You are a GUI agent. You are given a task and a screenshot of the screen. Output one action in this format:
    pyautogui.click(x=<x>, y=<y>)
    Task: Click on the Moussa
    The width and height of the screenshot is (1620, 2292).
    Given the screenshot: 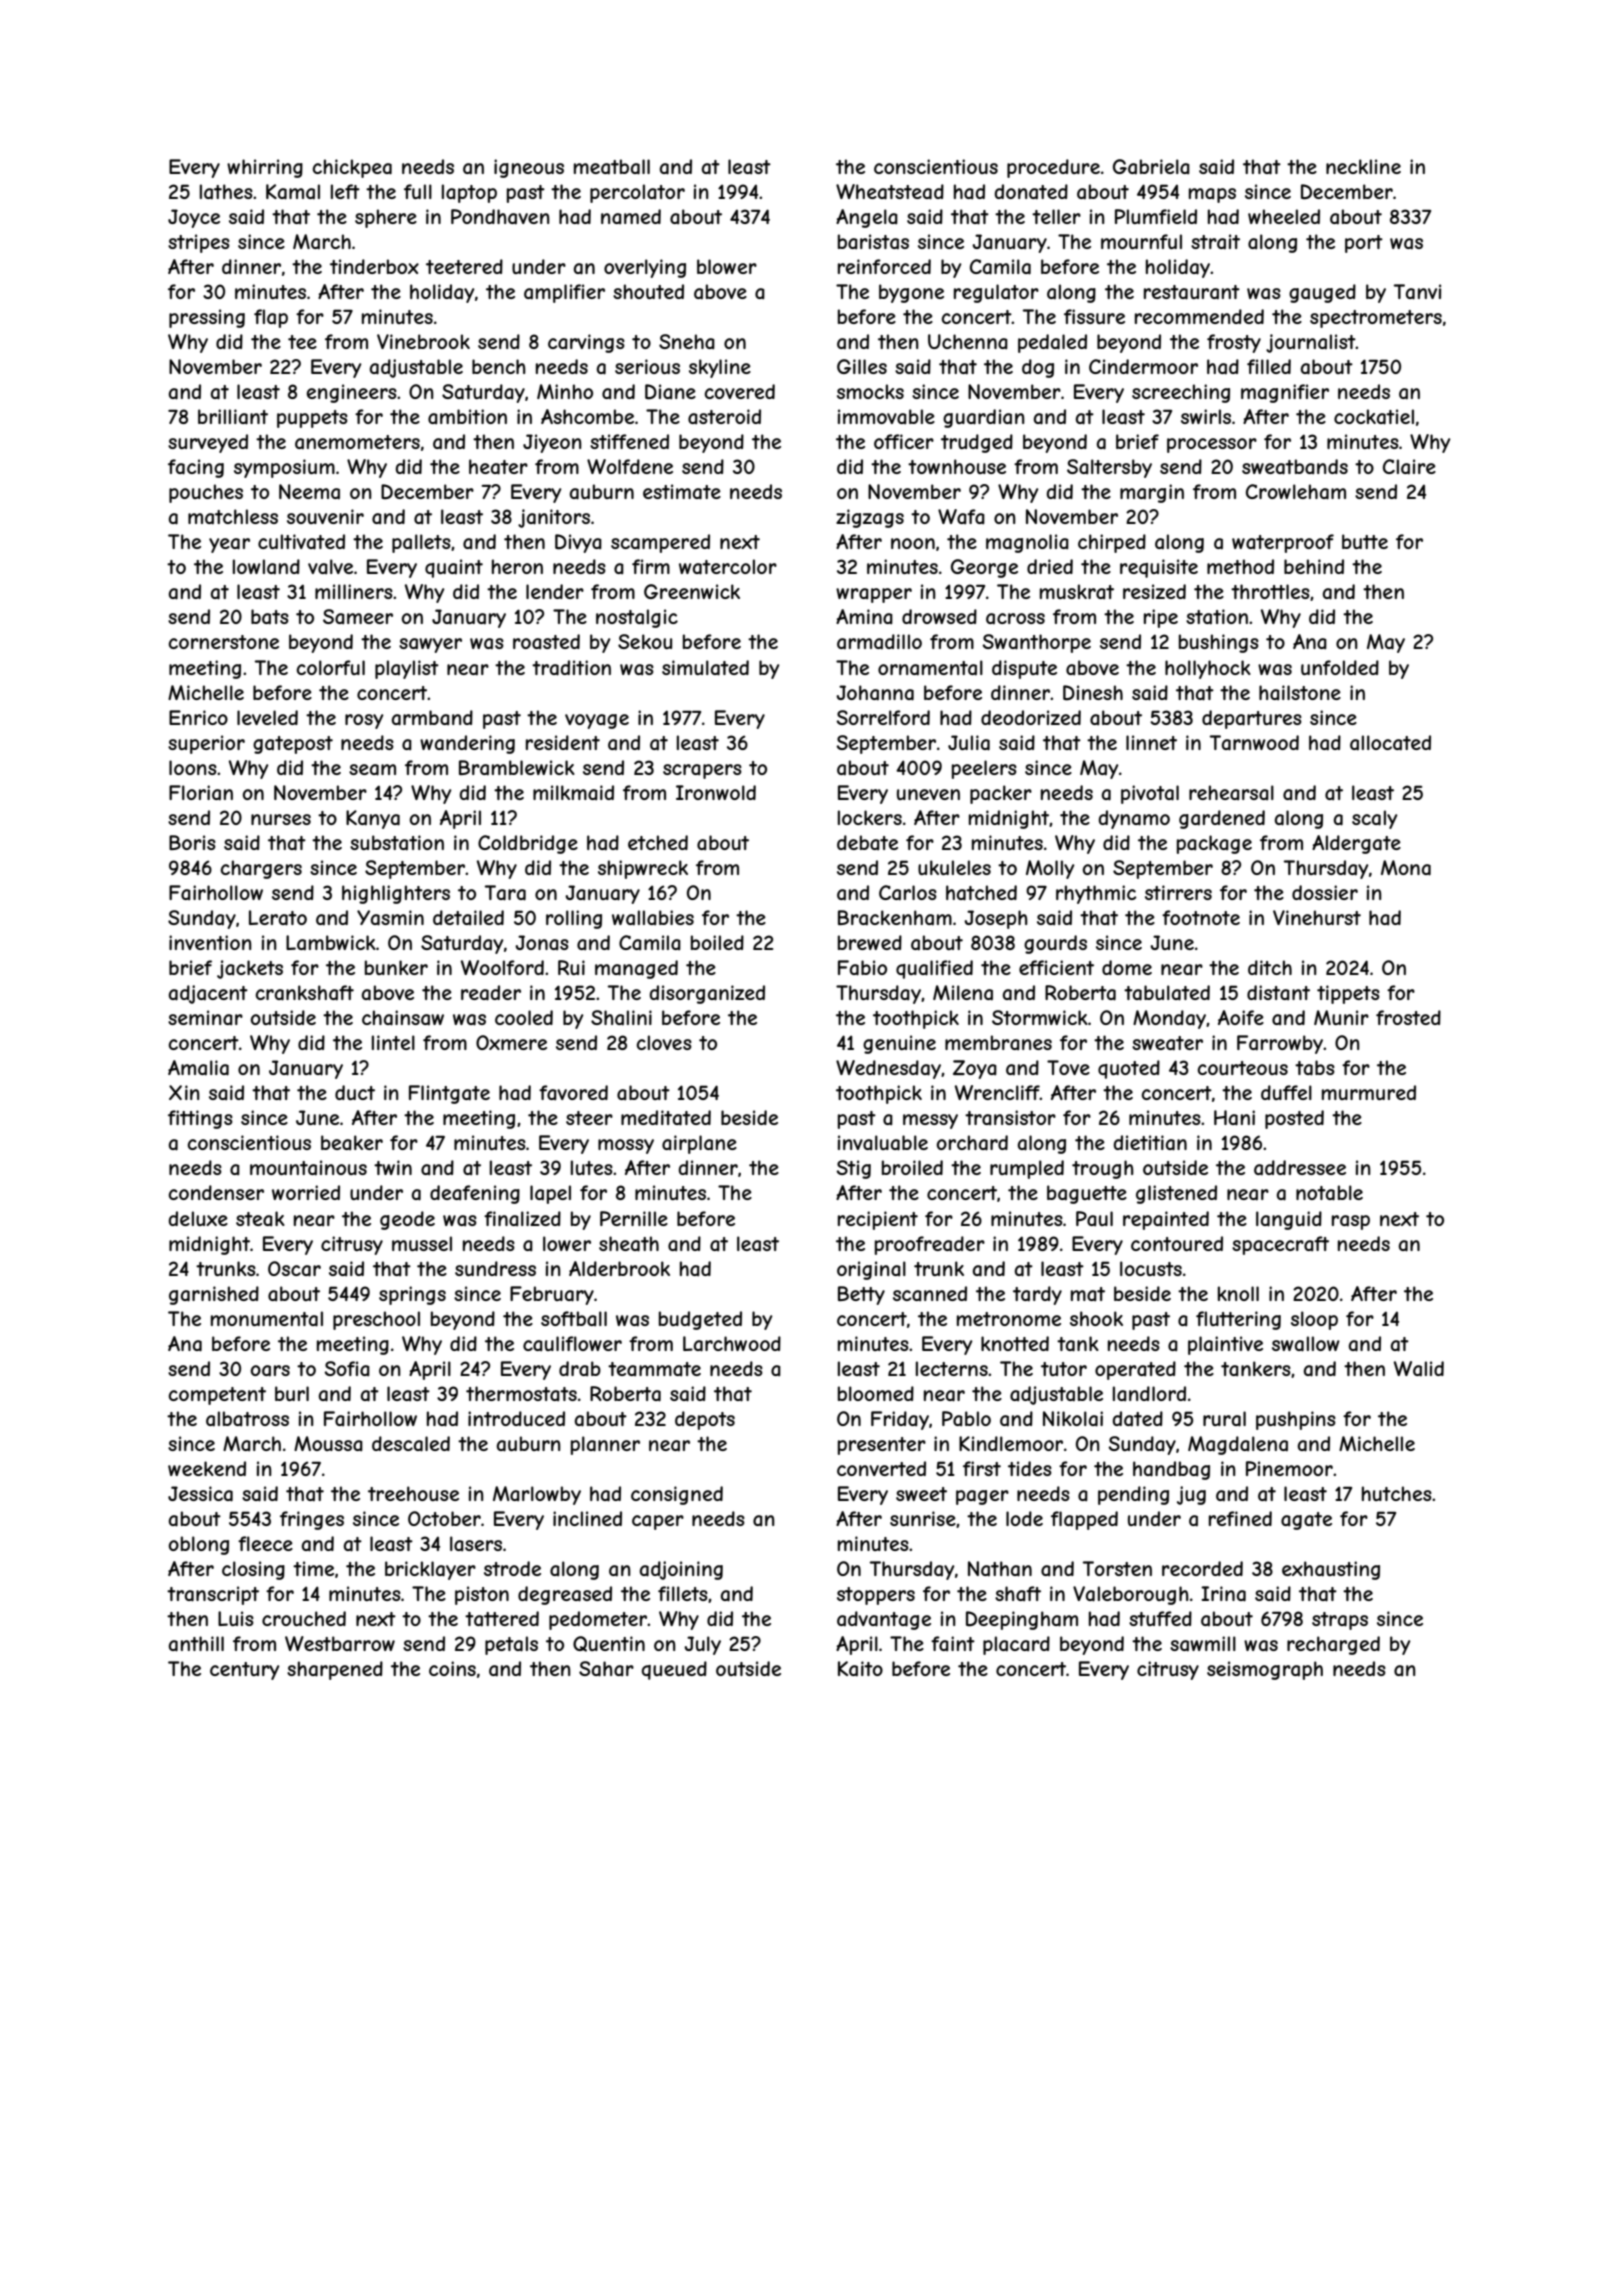 What is the action you would take?
    pyautogui.click(x=328, y=1443)
